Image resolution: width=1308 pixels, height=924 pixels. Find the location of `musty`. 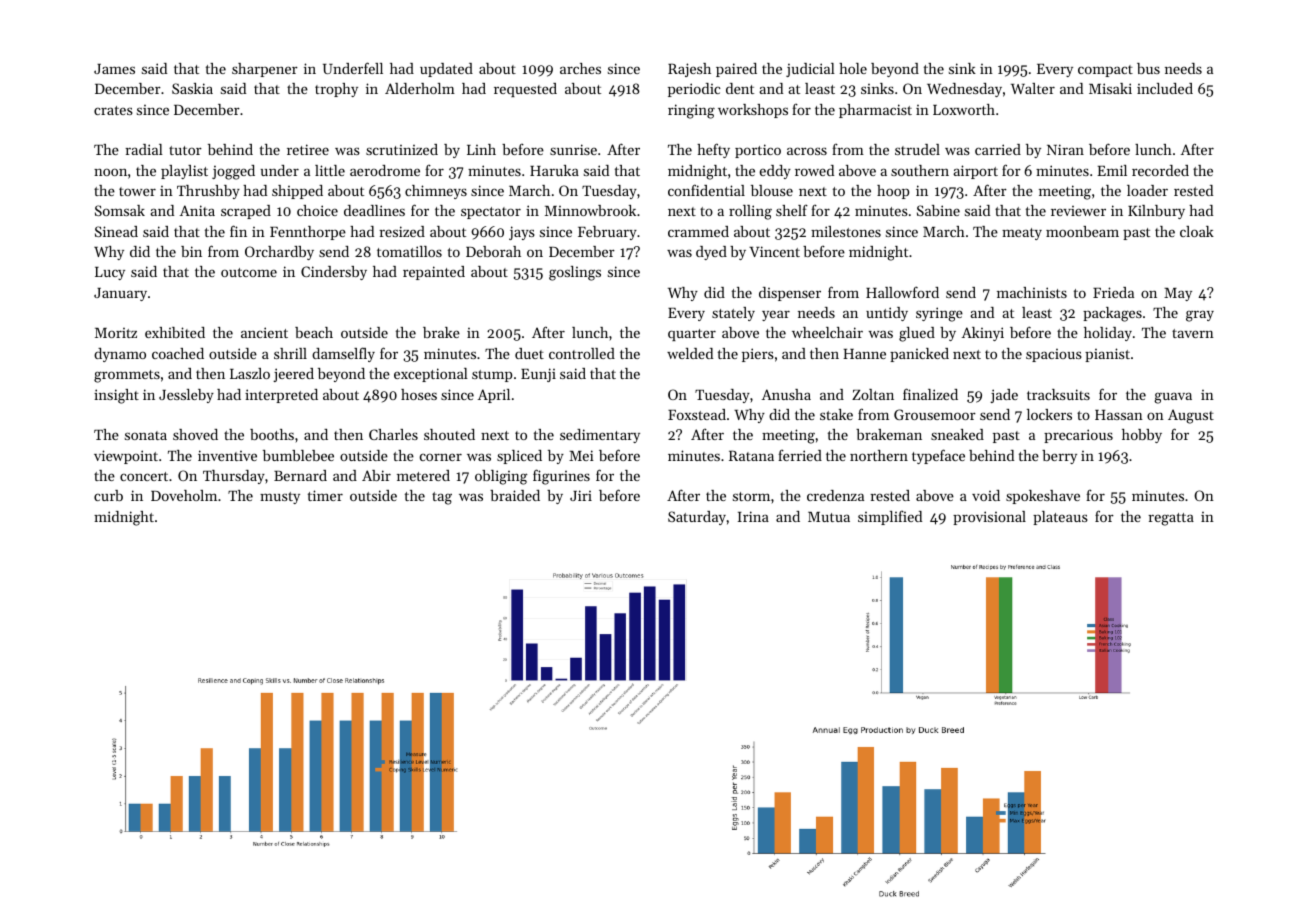

musty is located at coordinates (280, 498).
